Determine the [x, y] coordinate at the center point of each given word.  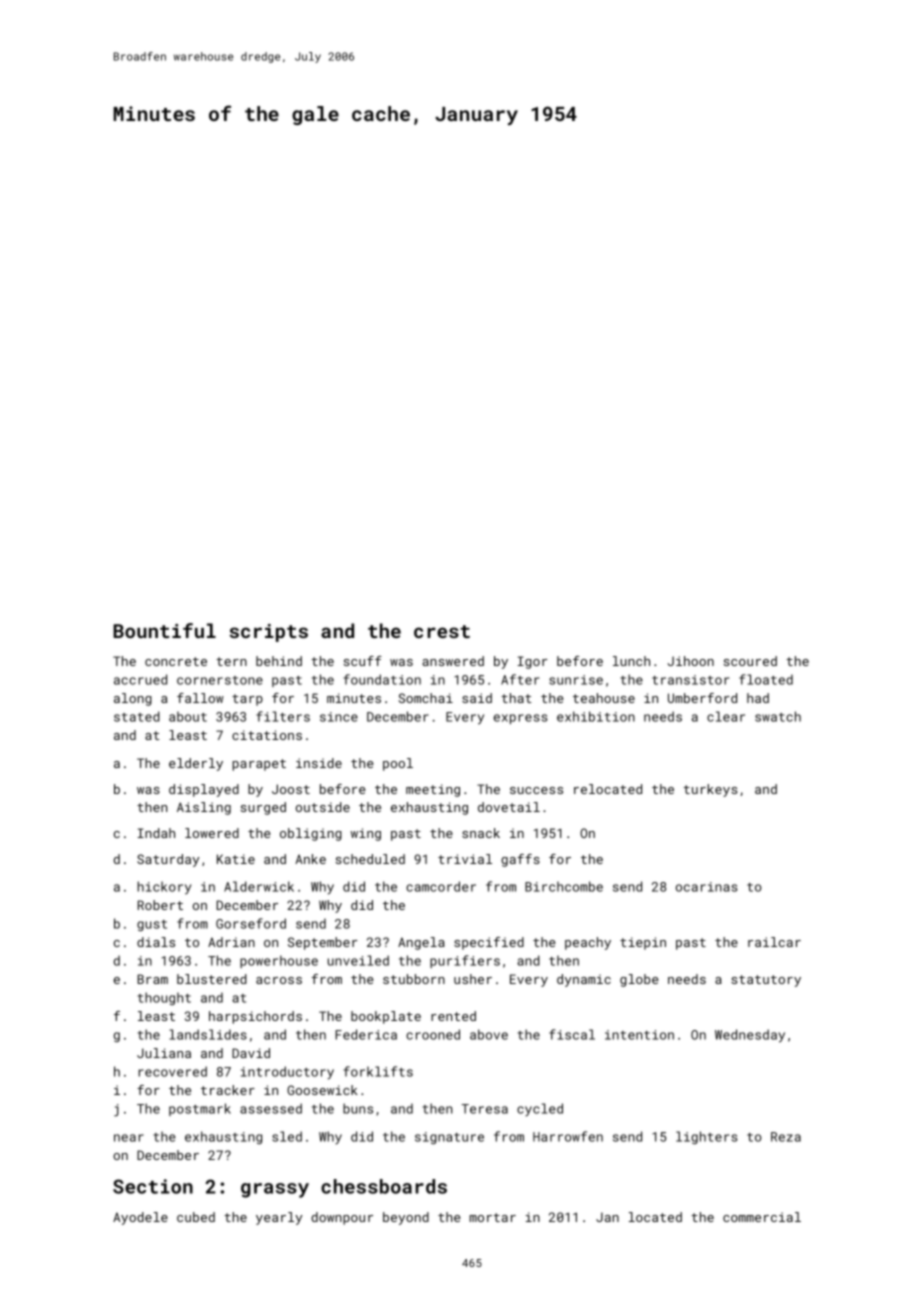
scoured [750, 661]
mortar [492, 1217]
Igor [532, 662]
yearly [279, 1218]
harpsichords [255, 1017]
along [133, 699]
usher [473, 979]
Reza [786, 1137]
